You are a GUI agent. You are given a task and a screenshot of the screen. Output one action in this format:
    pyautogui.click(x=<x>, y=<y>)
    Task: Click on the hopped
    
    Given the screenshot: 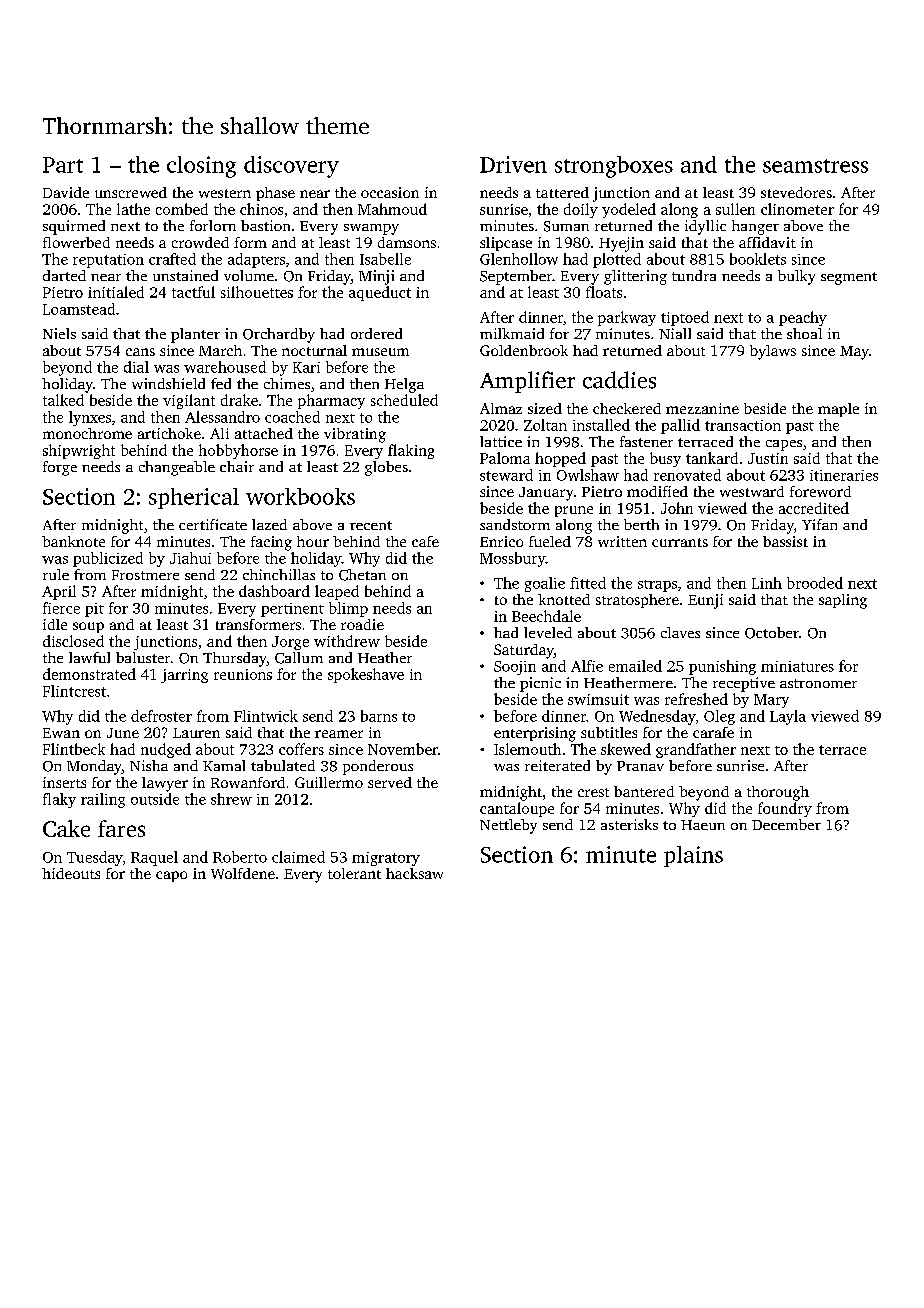 What is the action you would take?
    pyautogui.click(x=560, y=459)
